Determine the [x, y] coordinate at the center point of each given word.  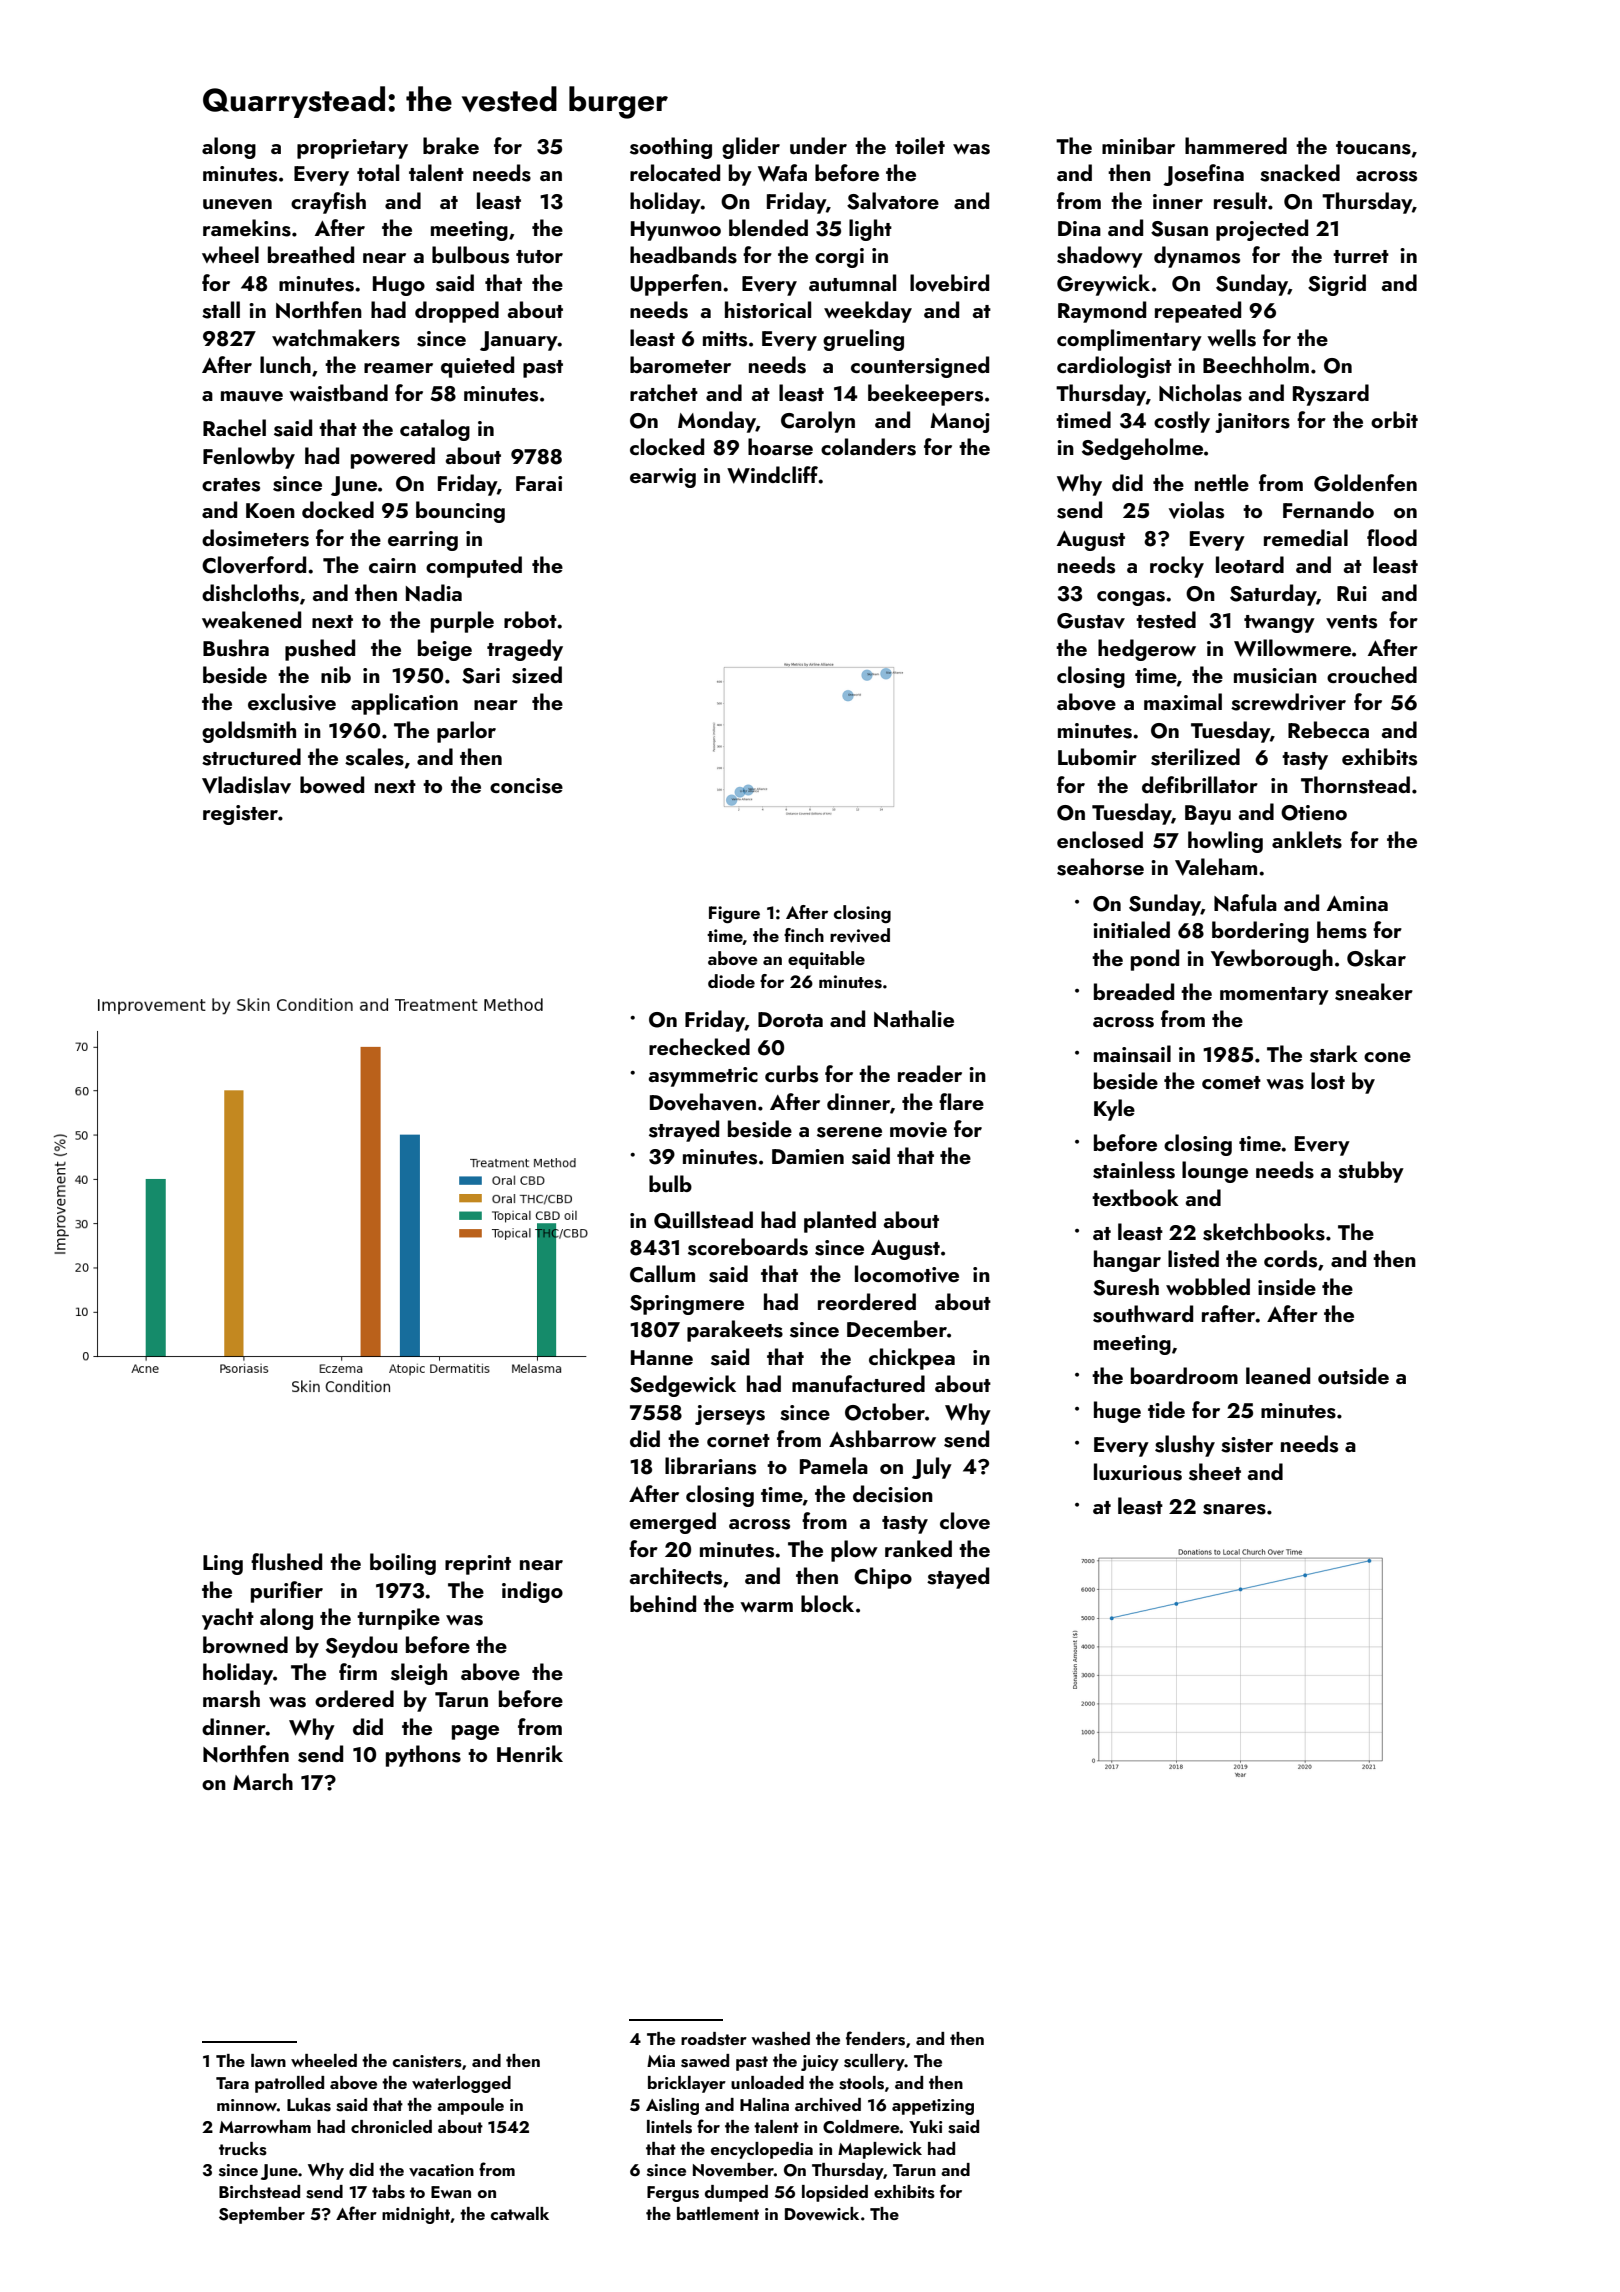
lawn [268, 2060]
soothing [671, 148]
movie [918, 1130]
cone [1387, 1057]
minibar [1138, 145]
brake [451, 145]
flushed [286, 1562]
